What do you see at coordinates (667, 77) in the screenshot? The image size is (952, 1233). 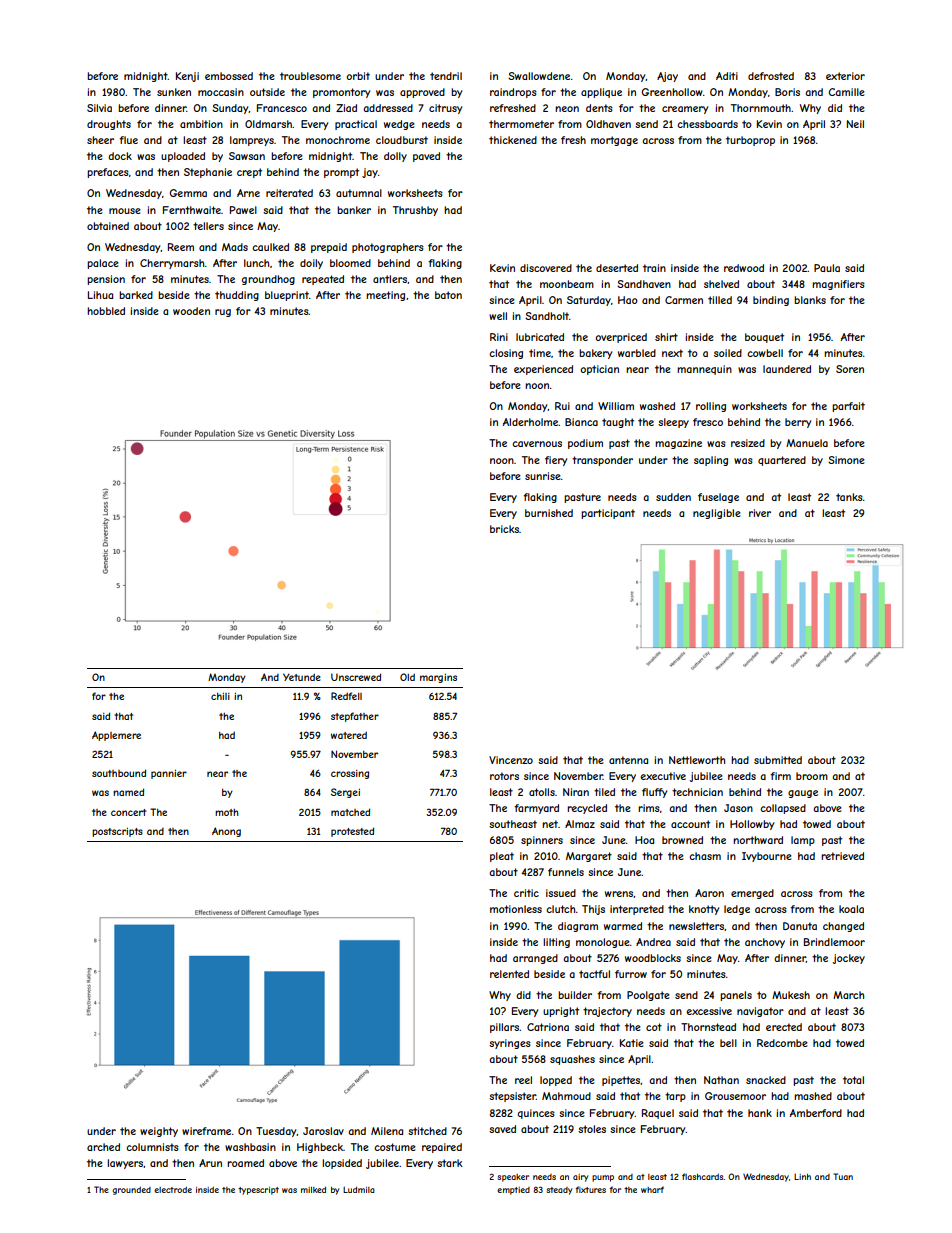 I see `Ajay` at bounding box center [667, 77].
